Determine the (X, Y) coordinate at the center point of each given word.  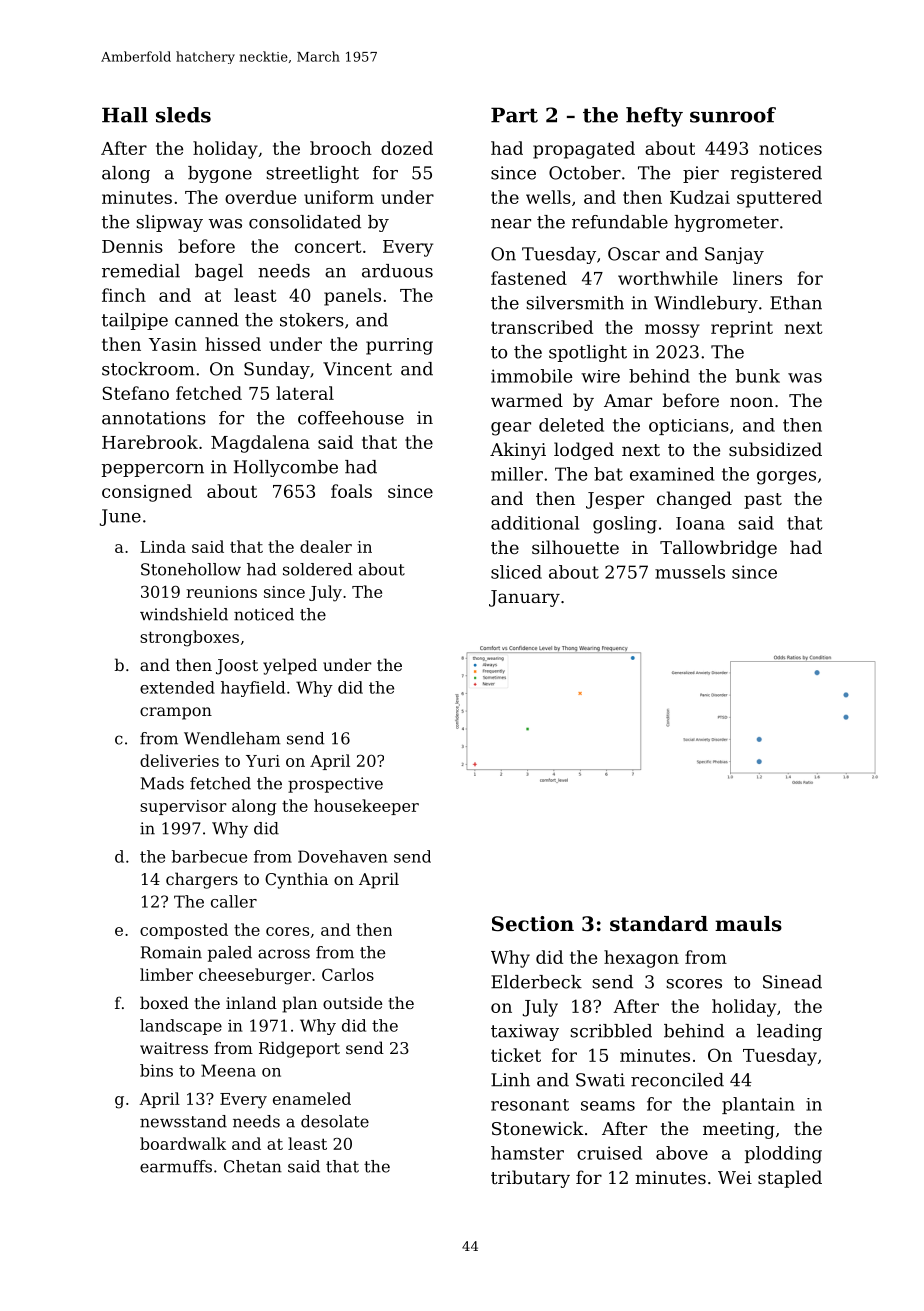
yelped (290, 666)
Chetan (253, 1166)
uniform (339, 197)
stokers (312, 320)
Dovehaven (342, 856)
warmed (527, 400)
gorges (786, 478)
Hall (125, 115)
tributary (530, 1179)
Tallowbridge (718, 549)
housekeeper (366, 807)
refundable (620, 222)
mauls (748, 924)
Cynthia (296, 880)
